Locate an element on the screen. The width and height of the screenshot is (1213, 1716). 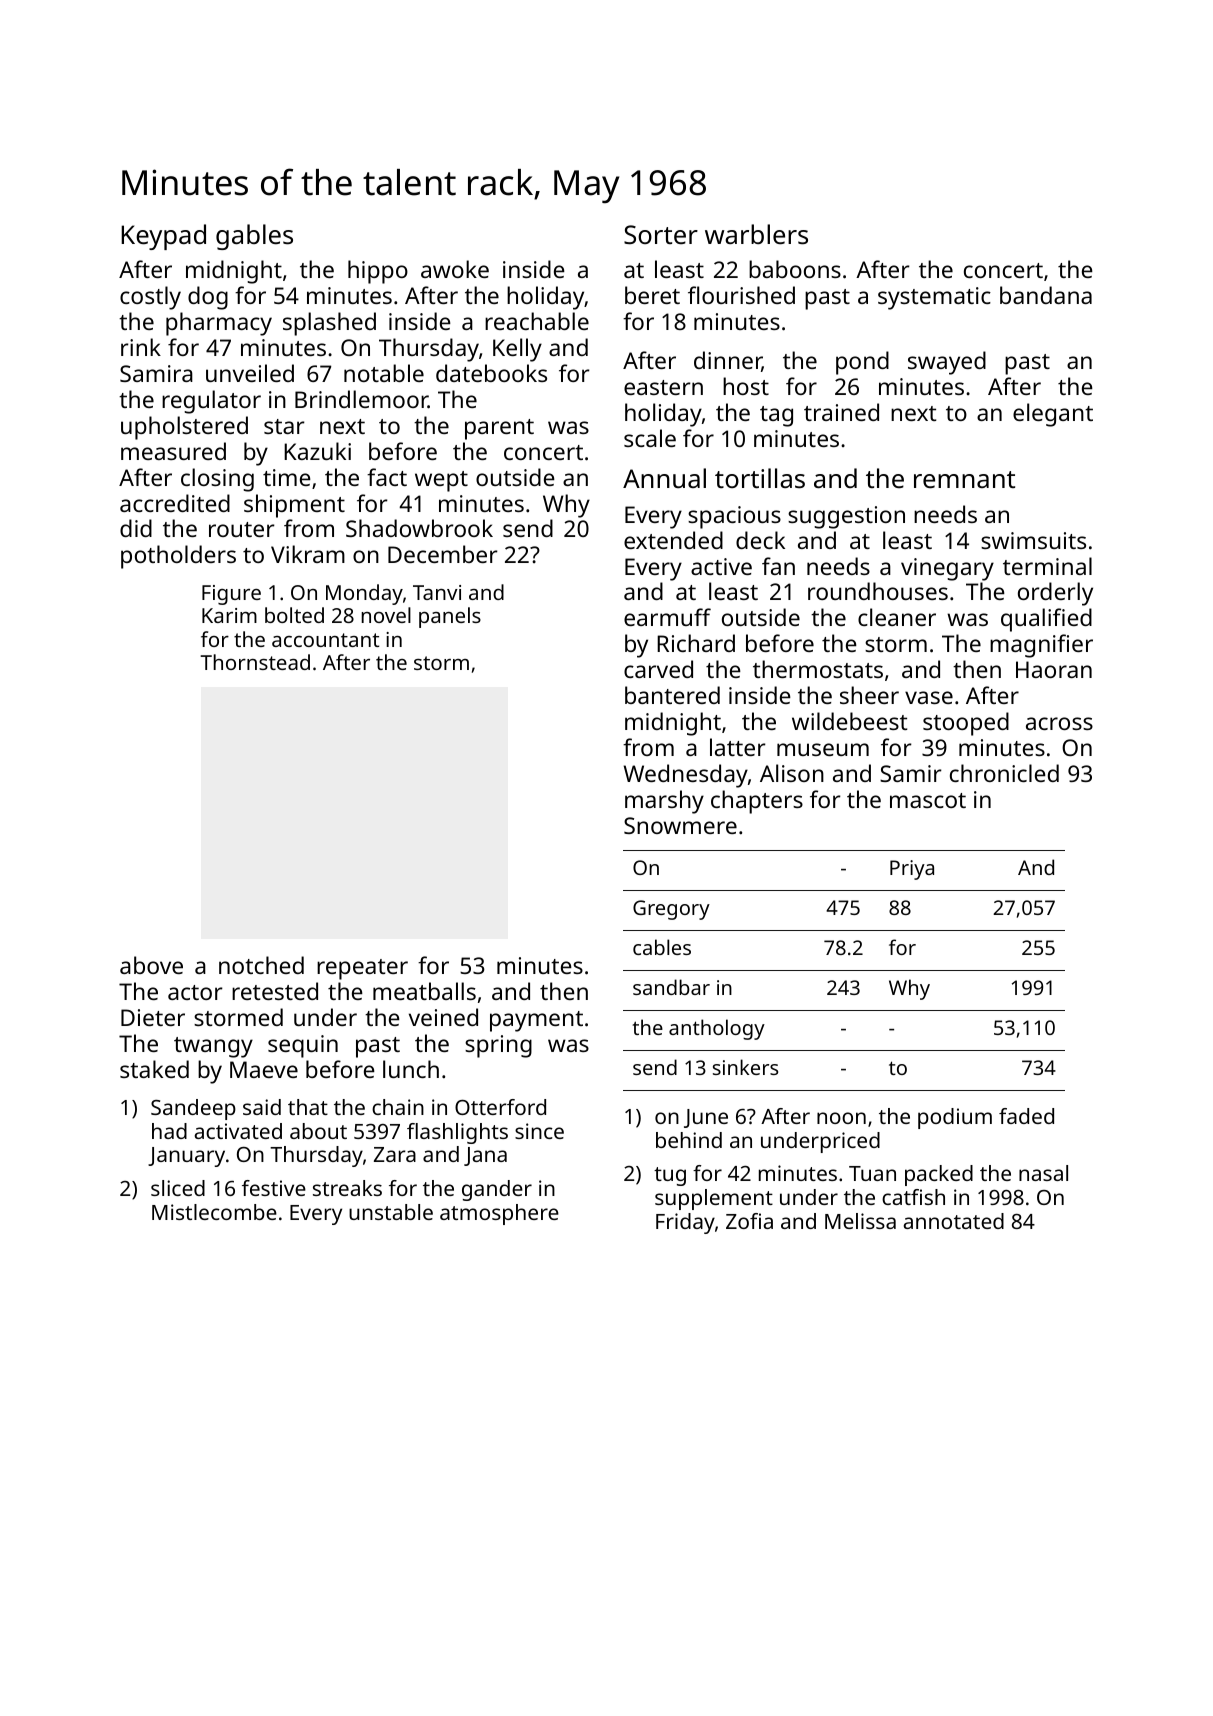
gables is located at coordinates (254, 237).
